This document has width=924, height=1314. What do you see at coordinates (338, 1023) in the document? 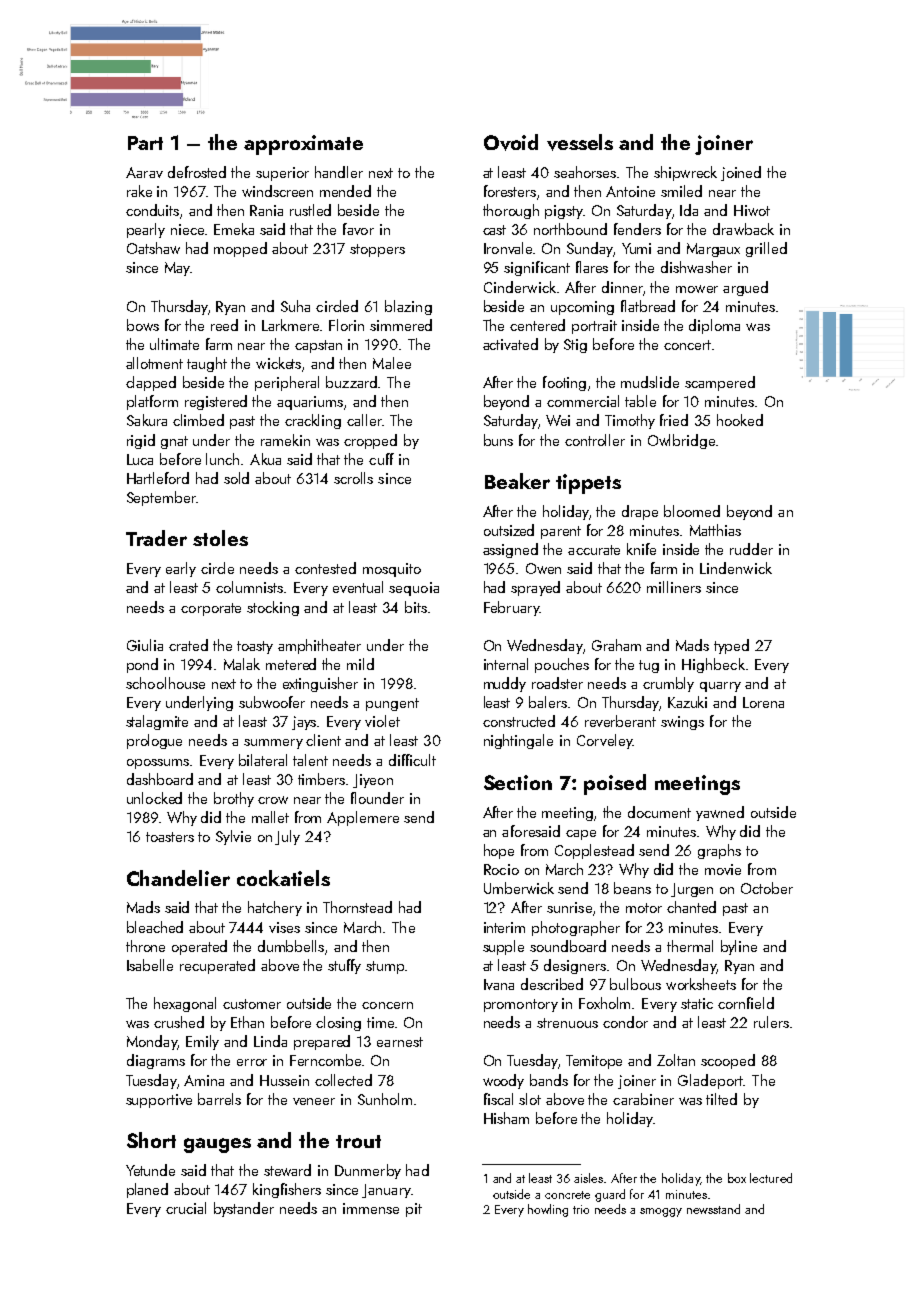
I see `closing` at bounding box center [338, 1023].
